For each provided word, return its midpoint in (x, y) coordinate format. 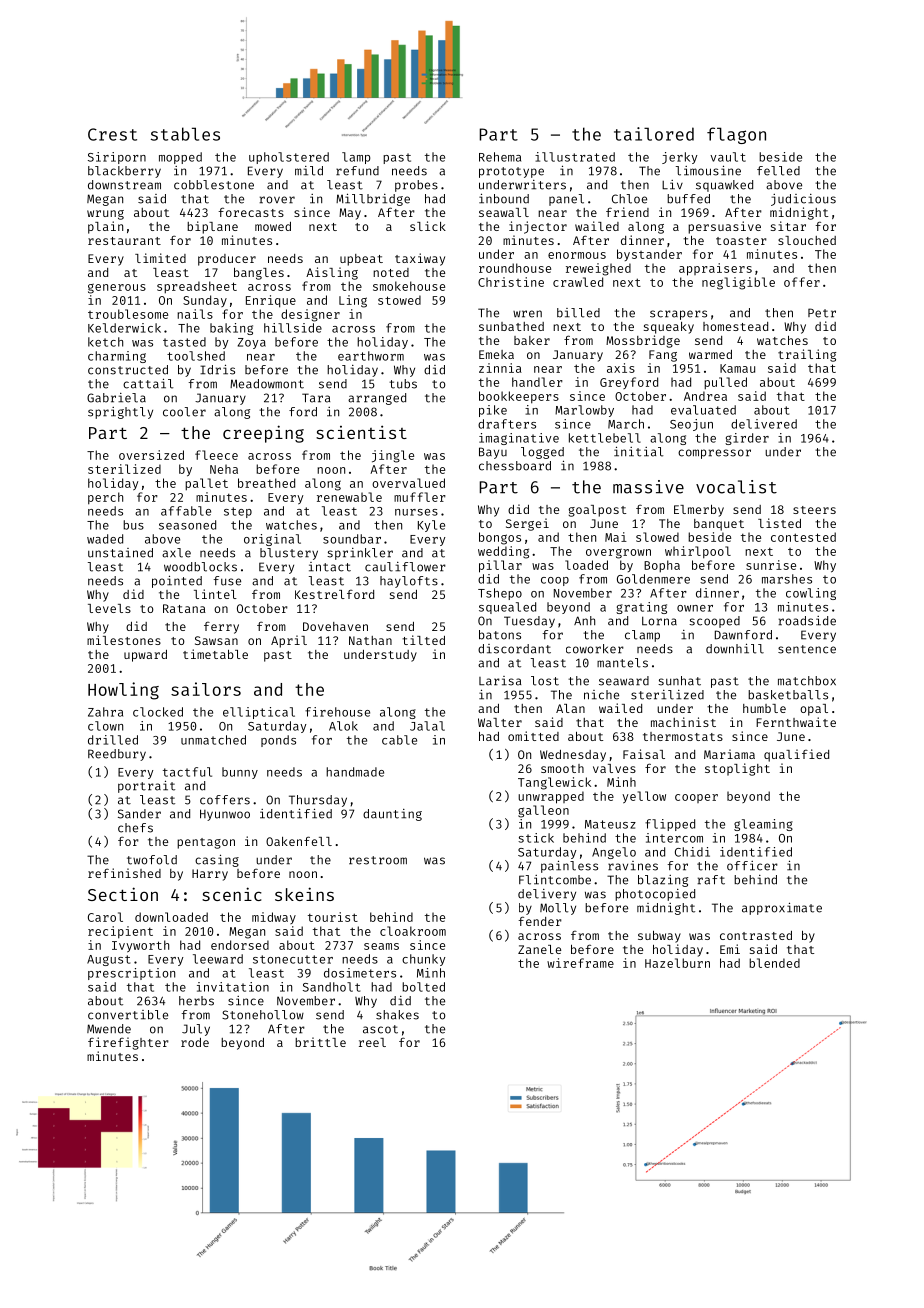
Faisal (644, 754)
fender (540, 921)
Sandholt (331, 987)
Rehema (500, 157)
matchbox (807, 681)
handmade (355, 772)
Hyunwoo (225, 815)
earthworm (371, 356)
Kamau (737, 368)
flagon (736, 135)
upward (145, 656)
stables (185, 134)
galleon (543, 811)
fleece (216, 455)
